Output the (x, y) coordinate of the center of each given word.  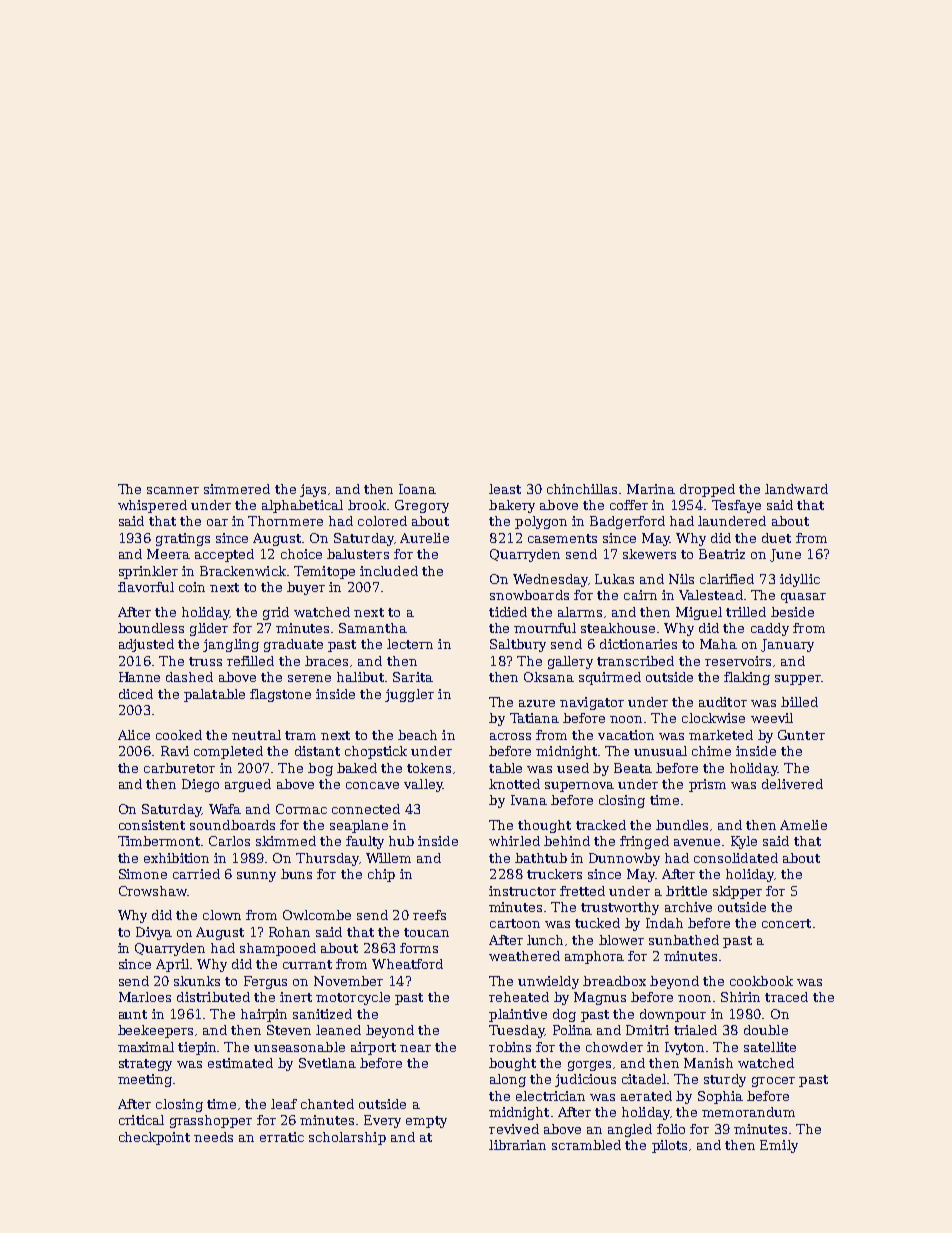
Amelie (803, 825)
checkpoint (154, 1138)
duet (776, 538)
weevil (772, 718)
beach (417, 735)
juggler (409, 695)
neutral (256, 735)
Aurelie (424, 538)
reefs (429, 915)
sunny (256, 877)
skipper (737, 892)
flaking (747, 678)
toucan (426, 932)
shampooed (278, 949)
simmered (237, 489)
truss (205, 661)
